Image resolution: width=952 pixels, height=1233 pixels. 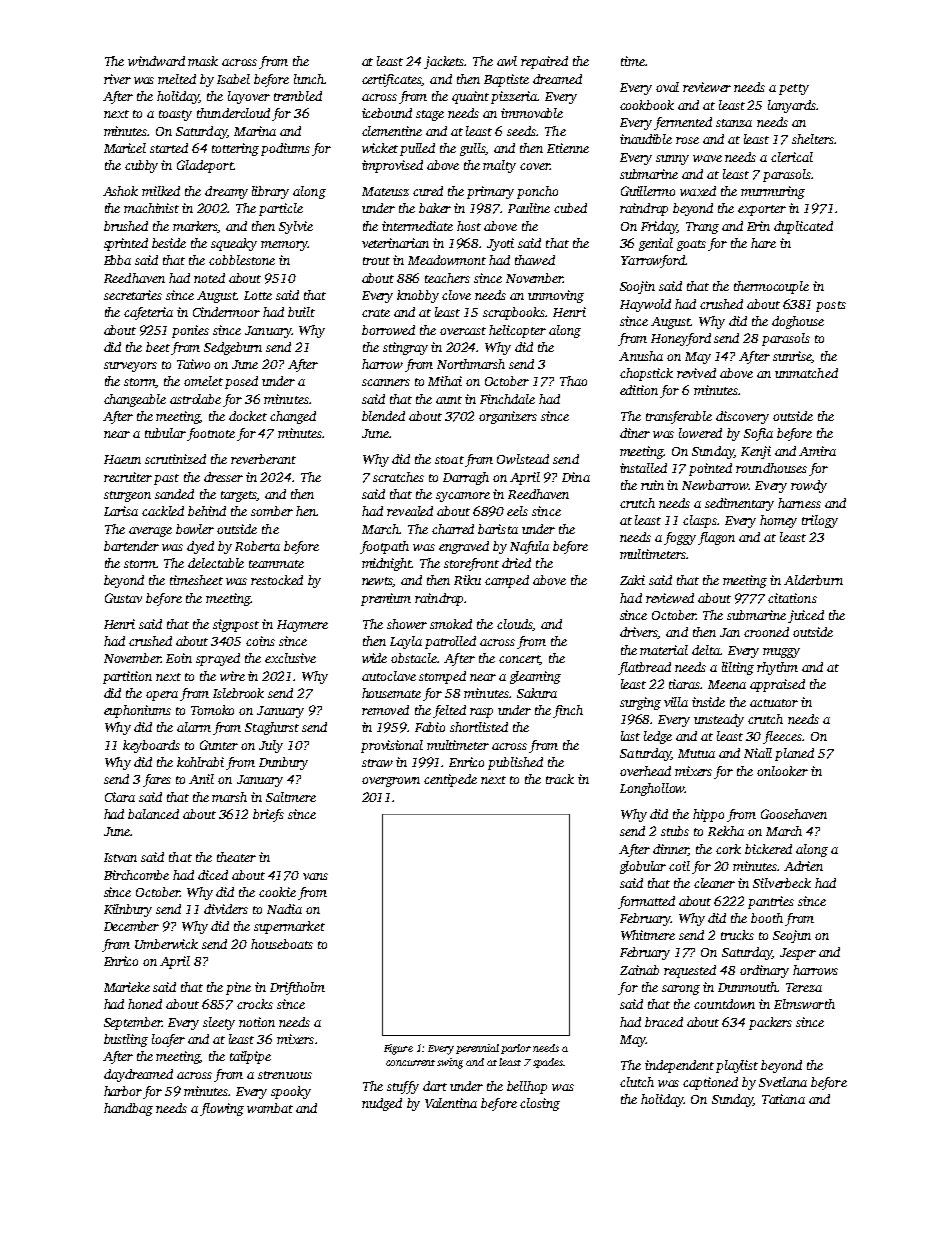 I want to click on Valentina, so click(x=451, y=1103).
